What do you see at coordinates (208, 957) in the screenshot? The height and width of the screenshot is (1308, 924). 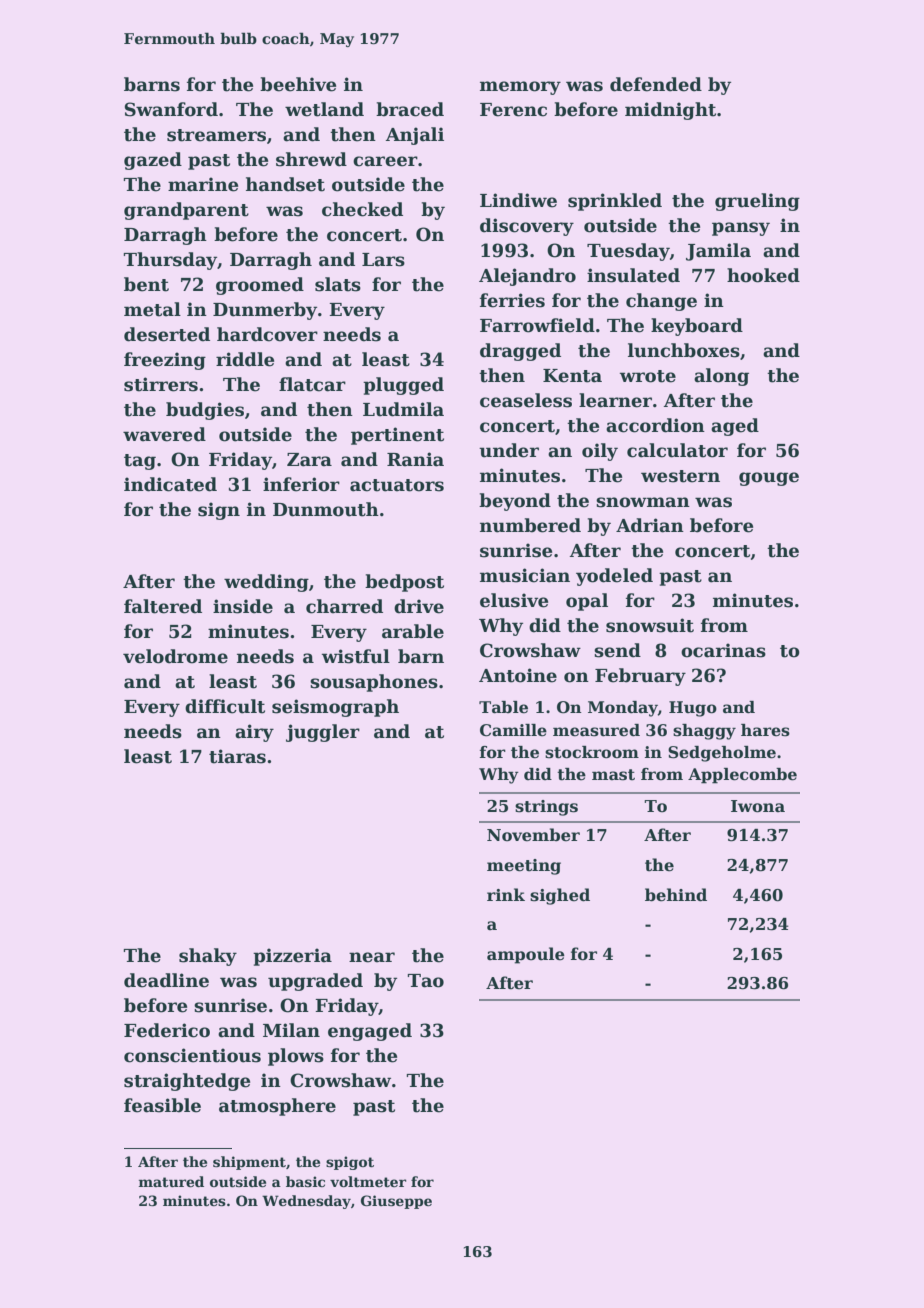 I see `shaky` at bounding box center [208, 957].
